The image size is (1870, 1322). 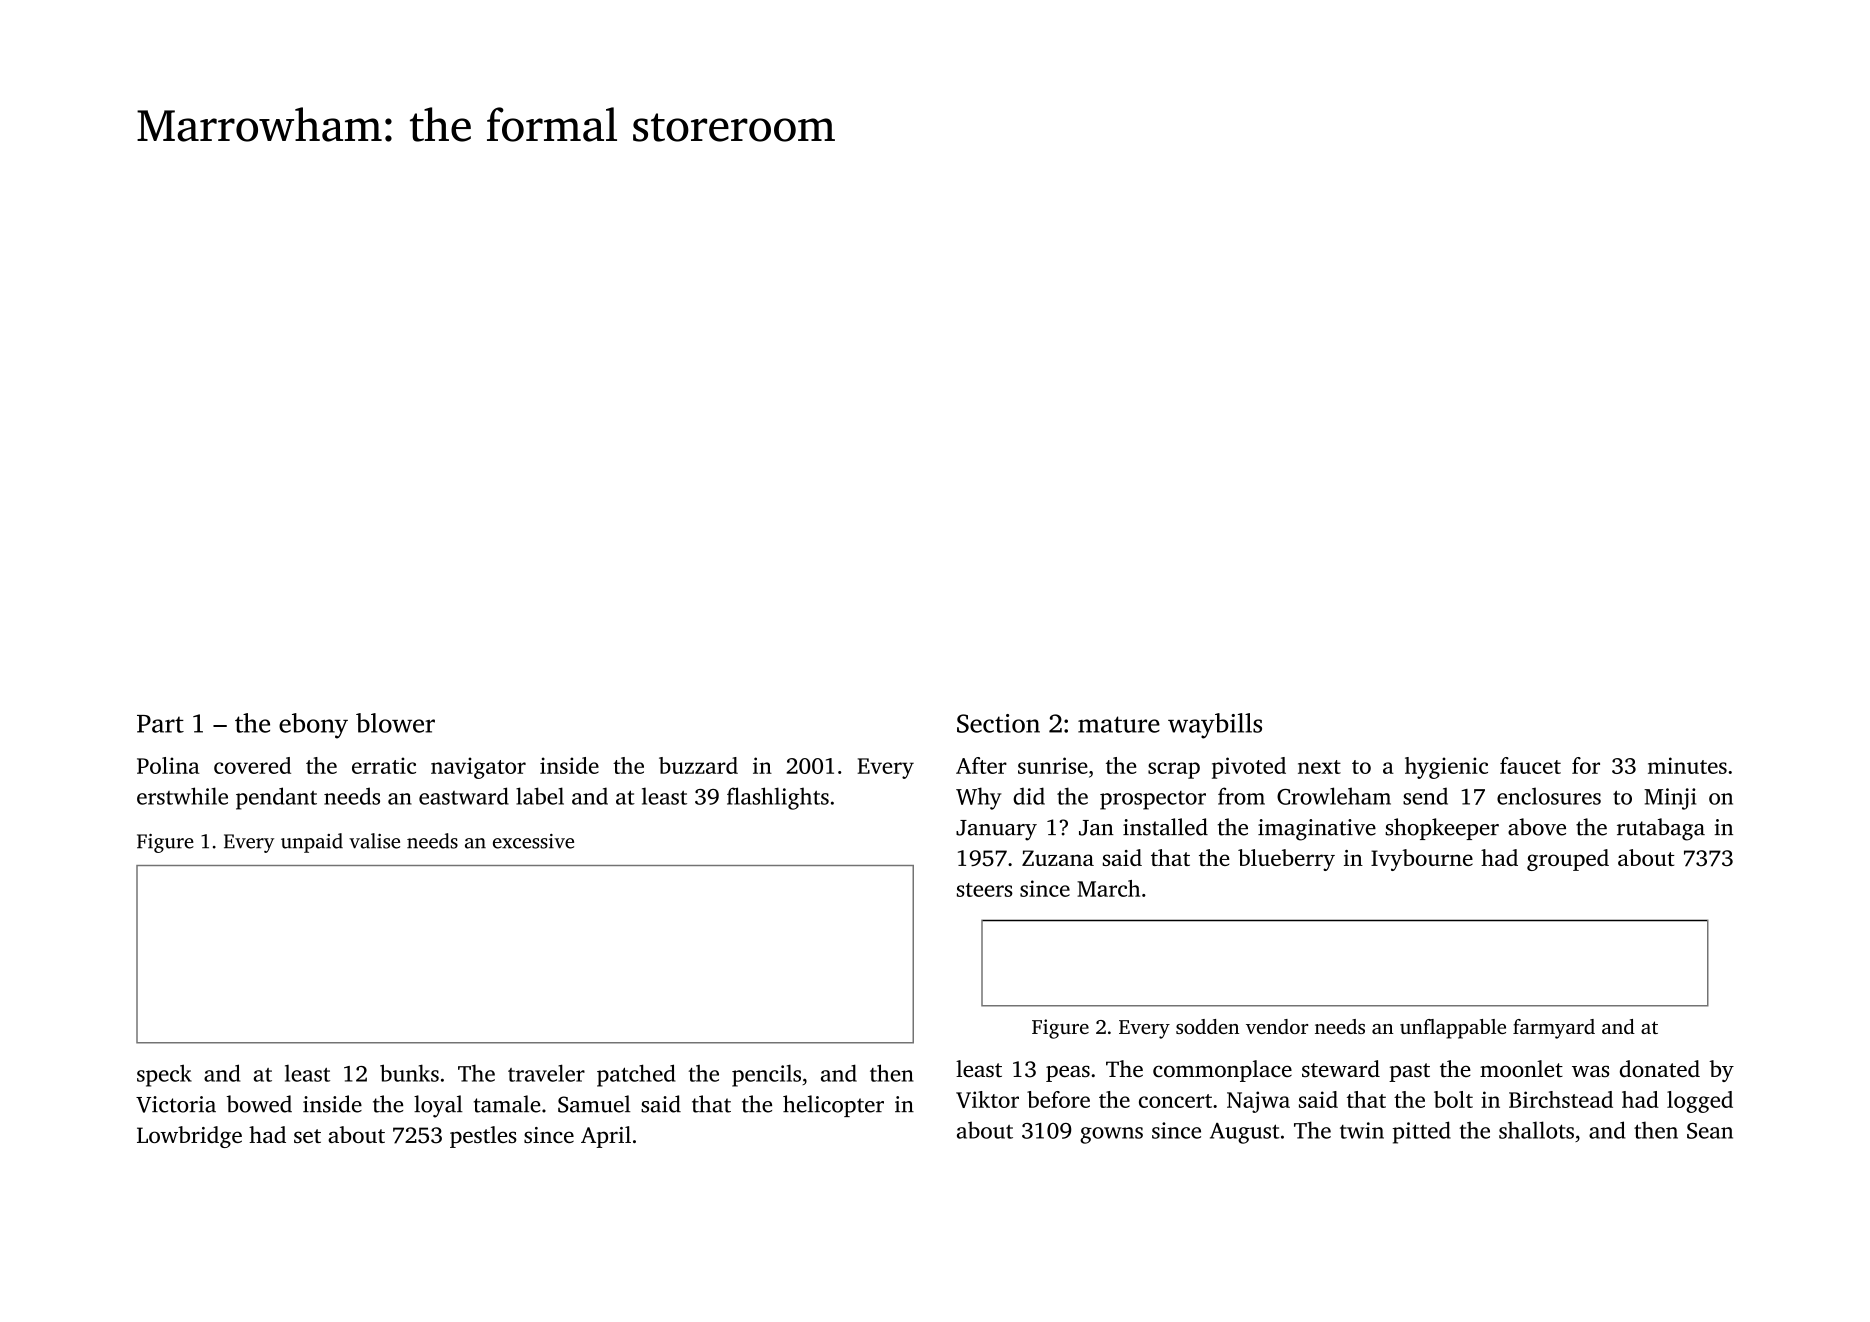 I want to click on tamale, so click(x=507, y=1104).
